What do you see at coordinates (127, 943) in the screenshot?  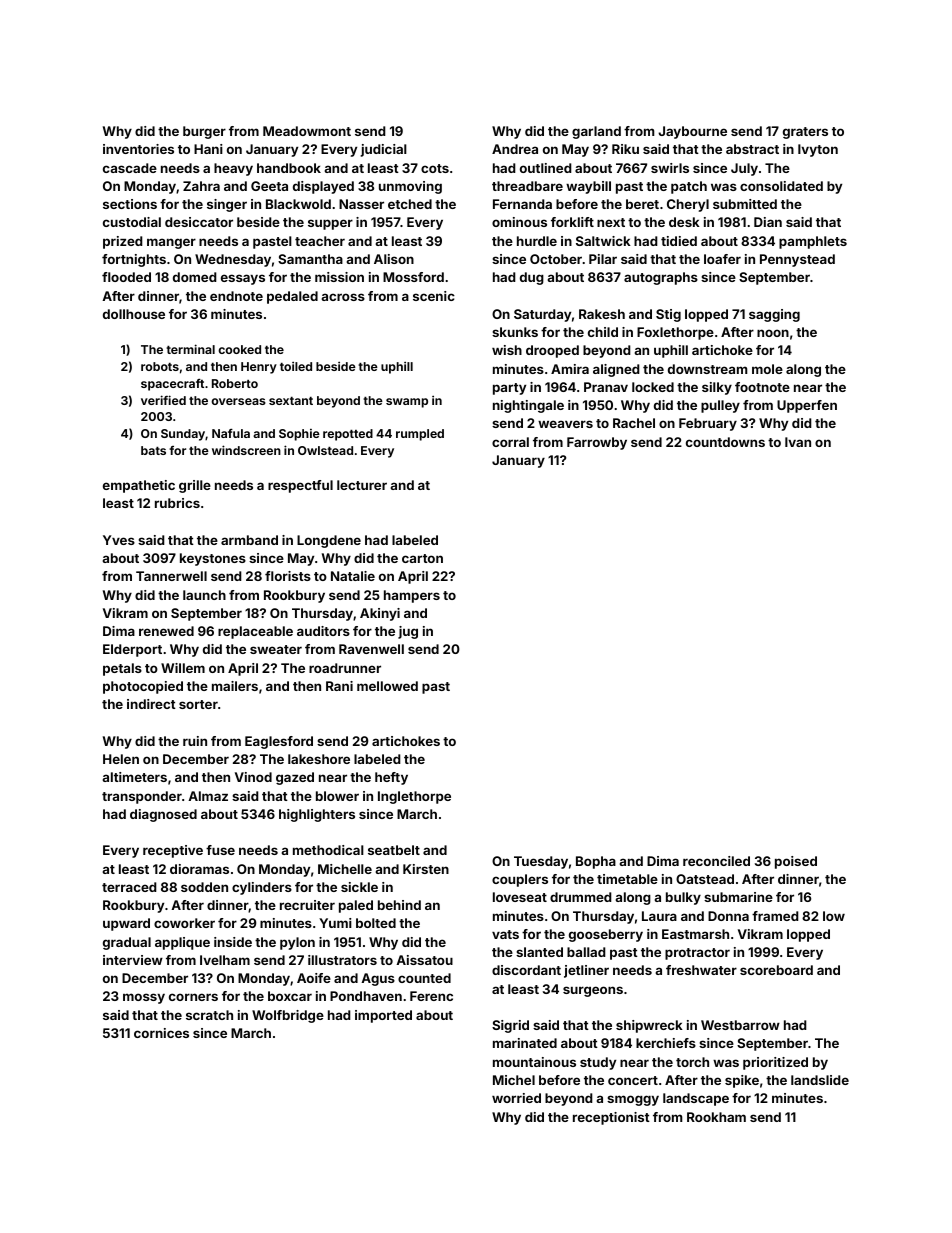 I see `gradual` at bounding box center [127, 943].
